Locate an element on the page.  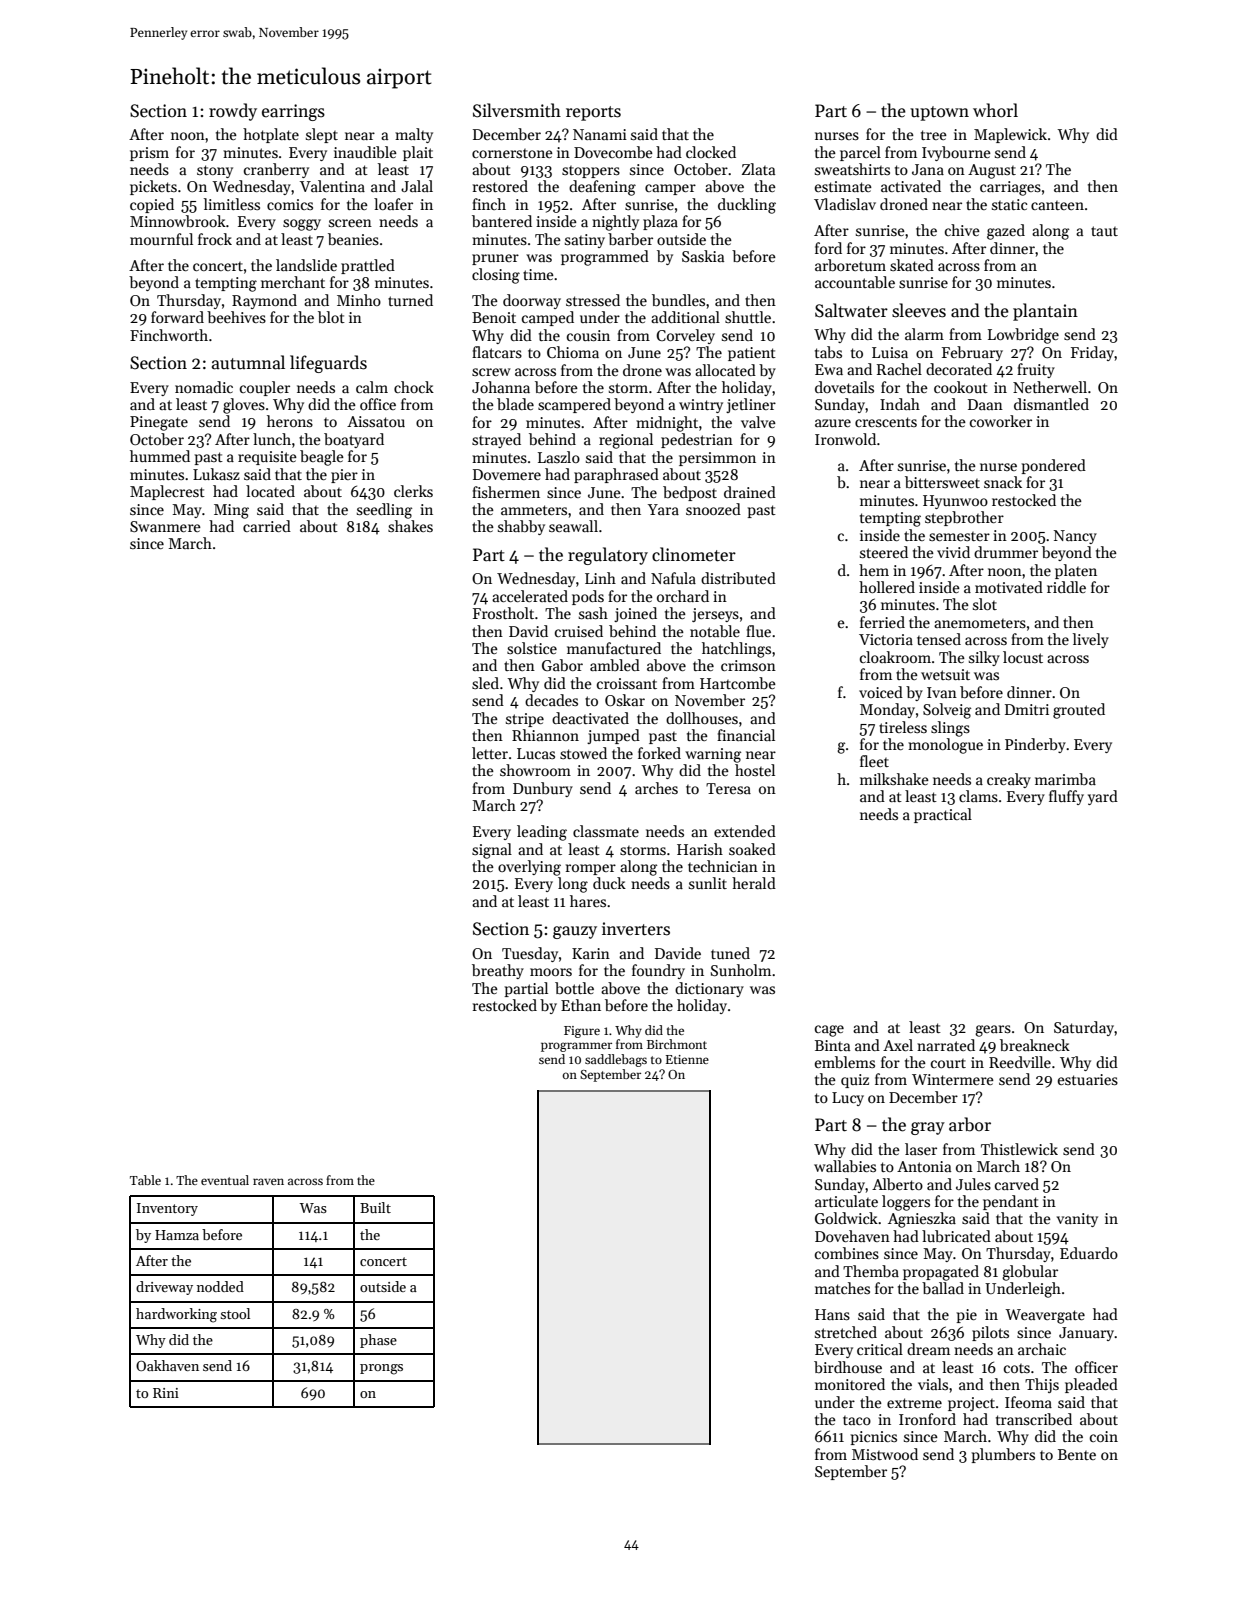
Rini is located at coordinates (166, 1393).
